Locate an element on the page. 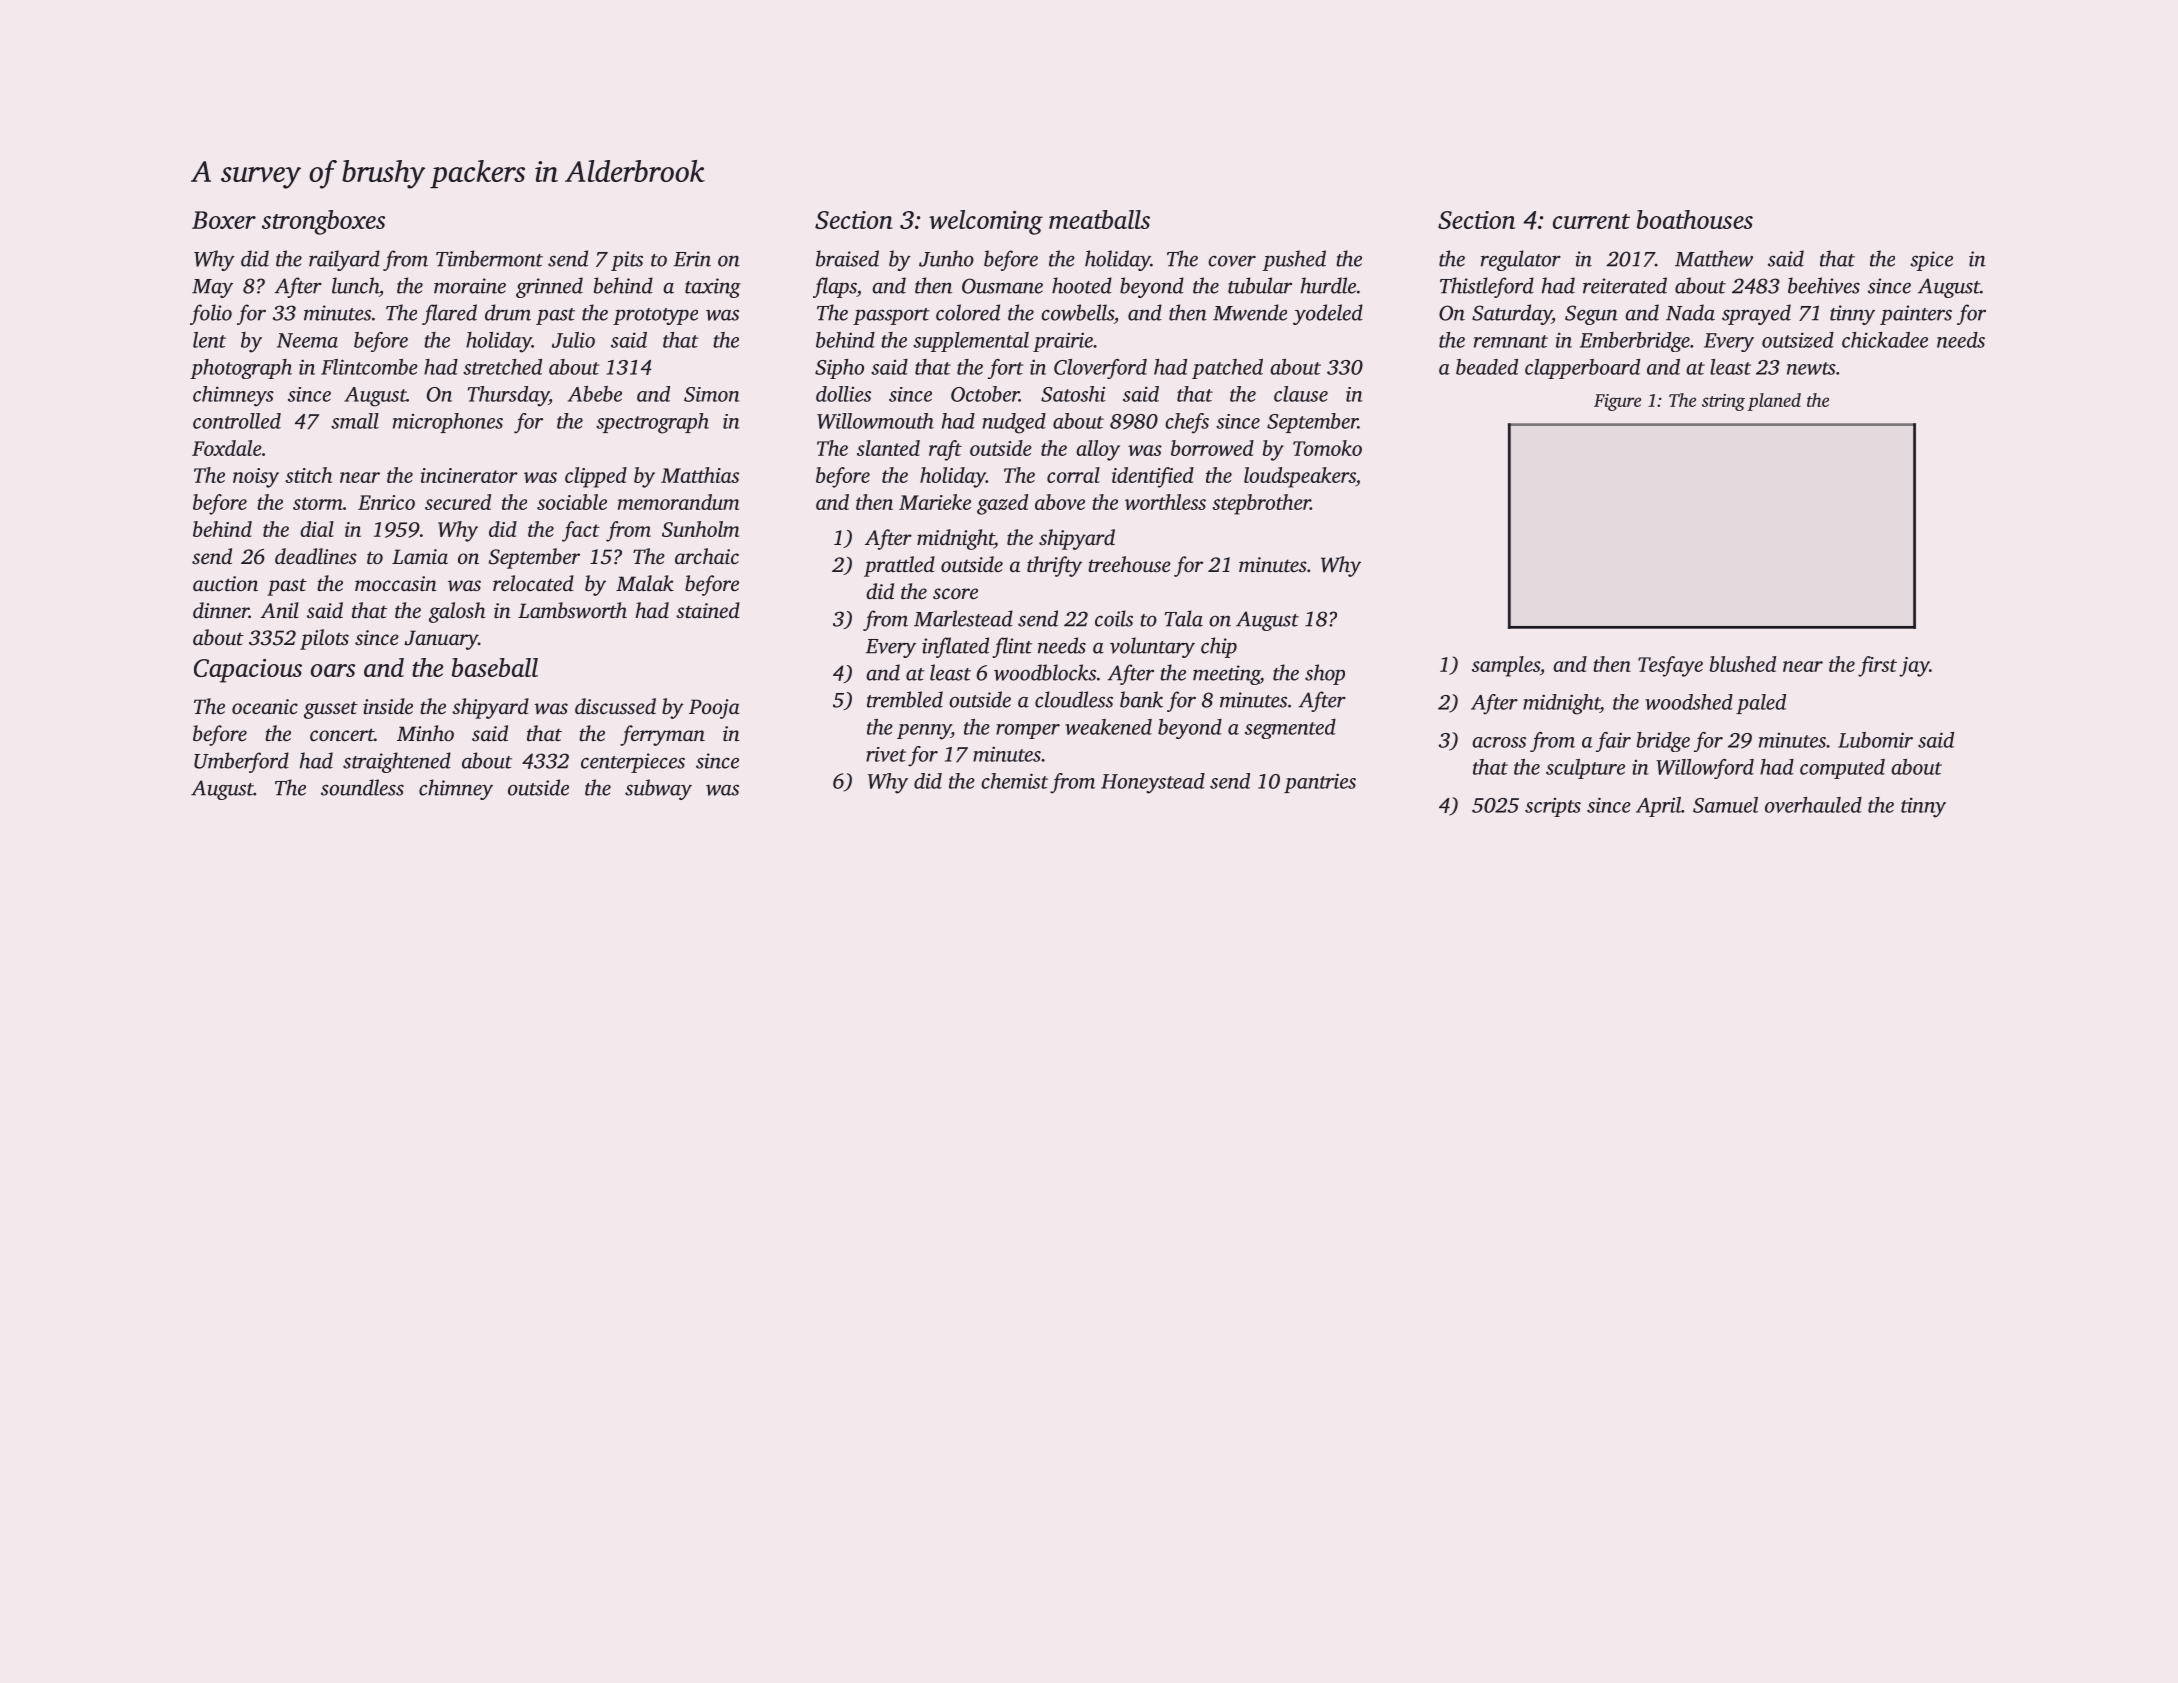 Image resolution: width=2178 pixels, height=1683 pixels. dial is located at coordinates (317, 529).
